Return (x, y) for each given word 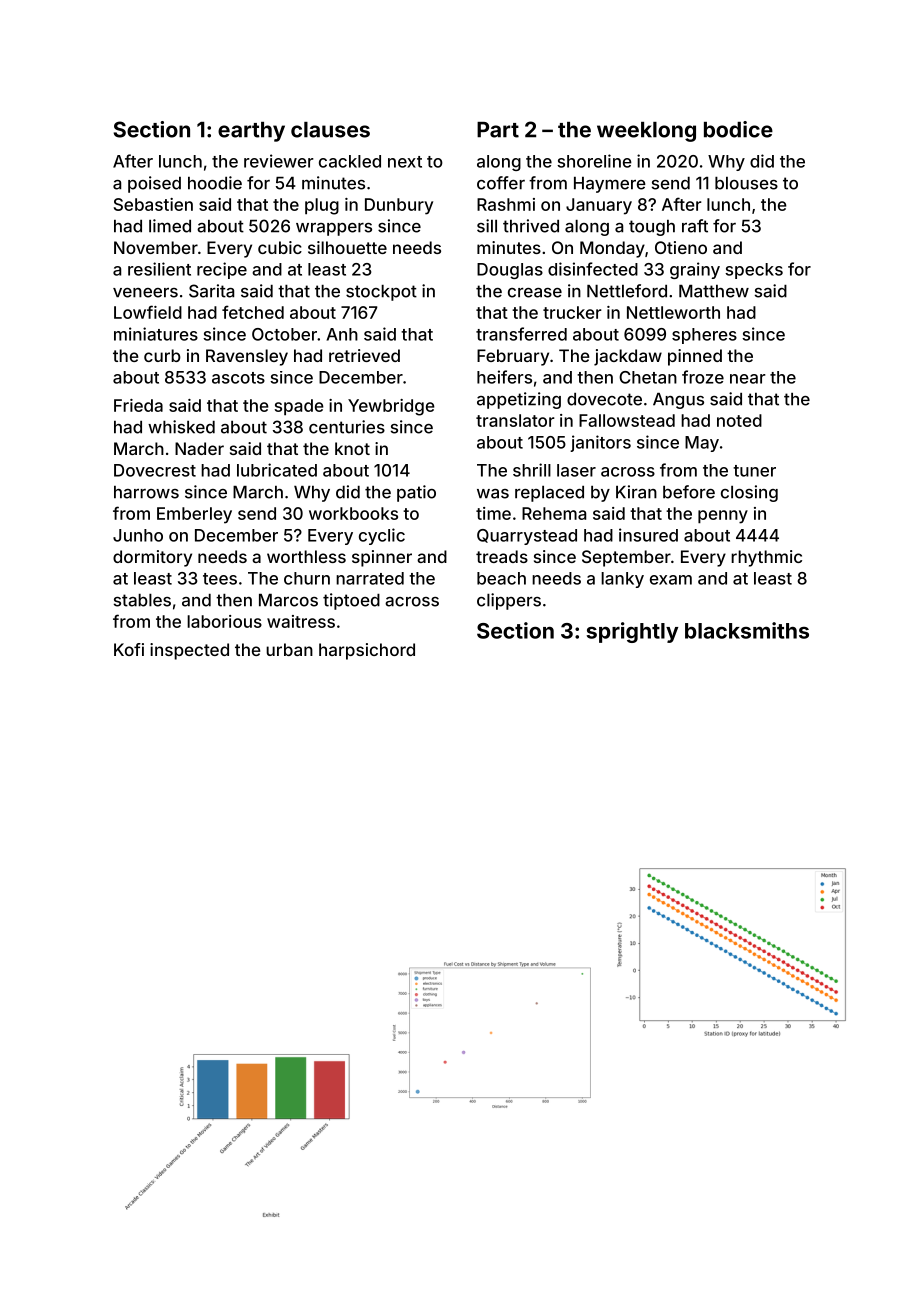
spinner (382, 558)
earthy (251, 132)
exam (671, 580)
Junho (138, 535)
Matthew (714, 291)
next (405, 162)
